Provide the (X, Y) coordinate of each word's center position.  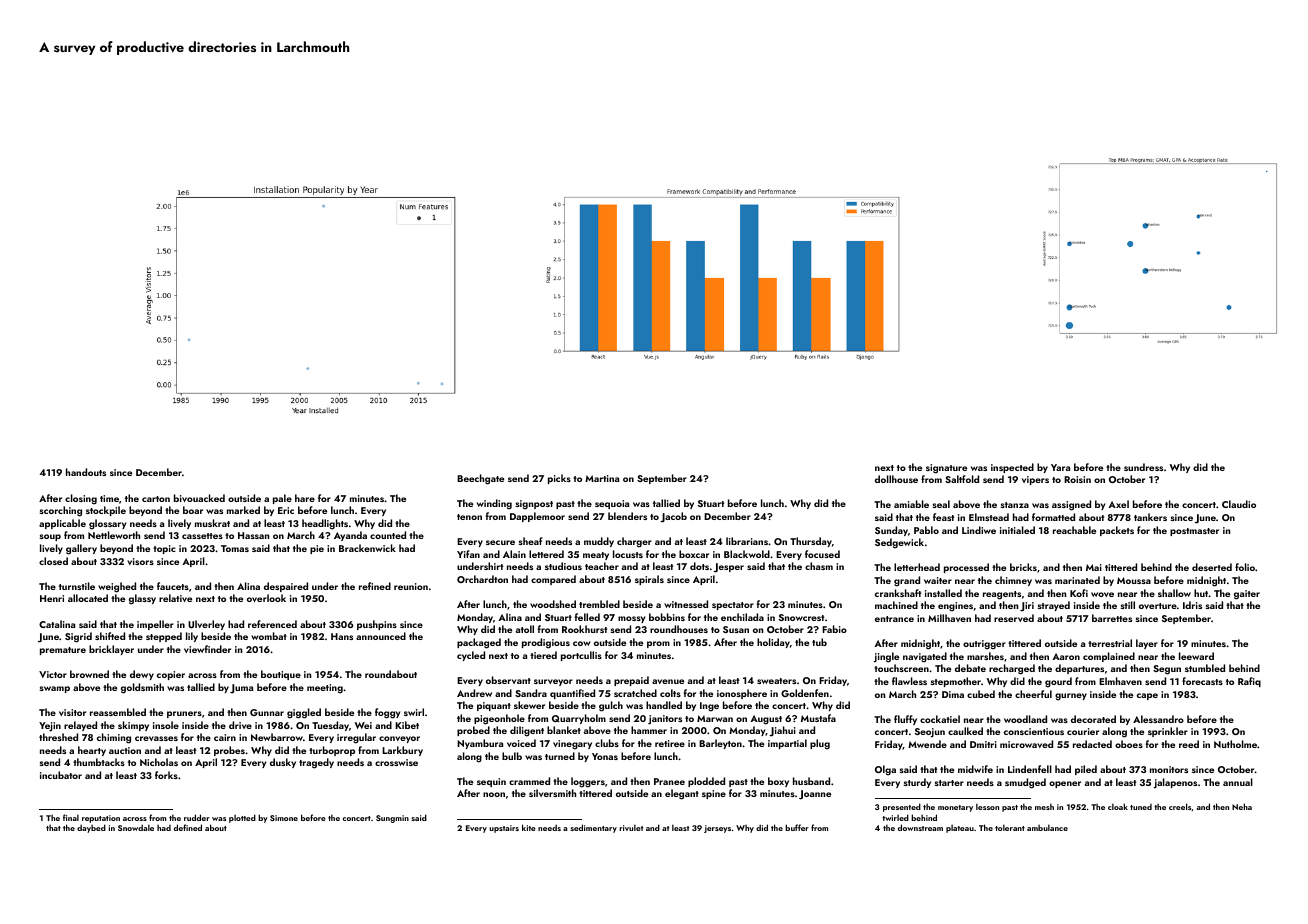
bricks (1023, 567)
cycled (471, 656)
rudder (197, 817)
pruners (184, 714)
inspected (1012, 468)
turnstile (77, 586)
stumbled (1205, 668)
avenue (668, 681)
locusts (628, 554)
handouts (86, 472)
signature (946, 469)
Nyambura (480, 744)
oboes (1129, 744)
